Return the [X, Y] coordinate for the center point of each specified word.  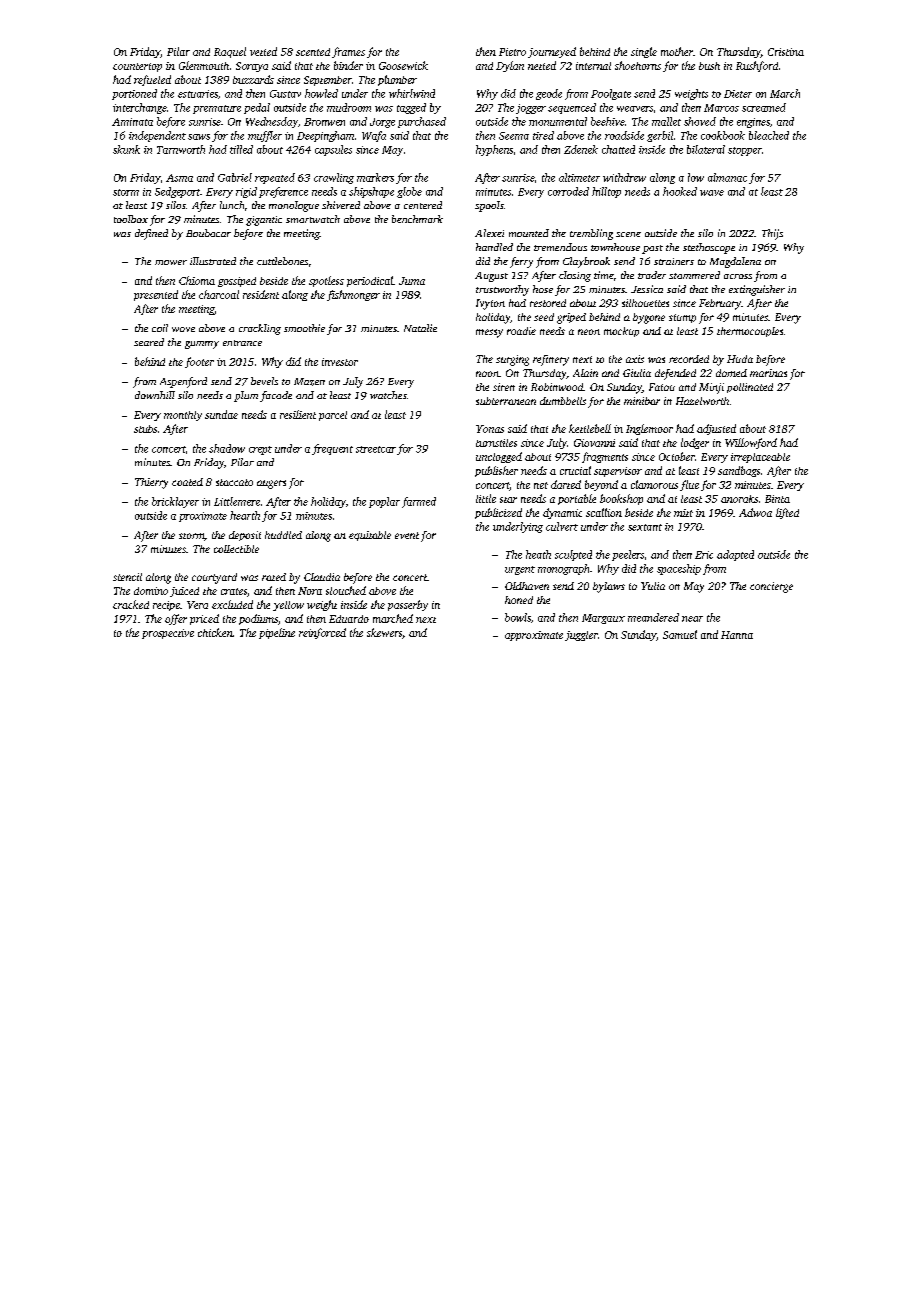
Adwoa [755, 512]
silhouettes [645, 303]
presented [156, 295]
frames [348, 52]
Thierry [151, 483]
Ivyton [490, 304]
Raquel [230, 52]
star [508, 500]
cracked [131, 604]
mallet [666, 121]
